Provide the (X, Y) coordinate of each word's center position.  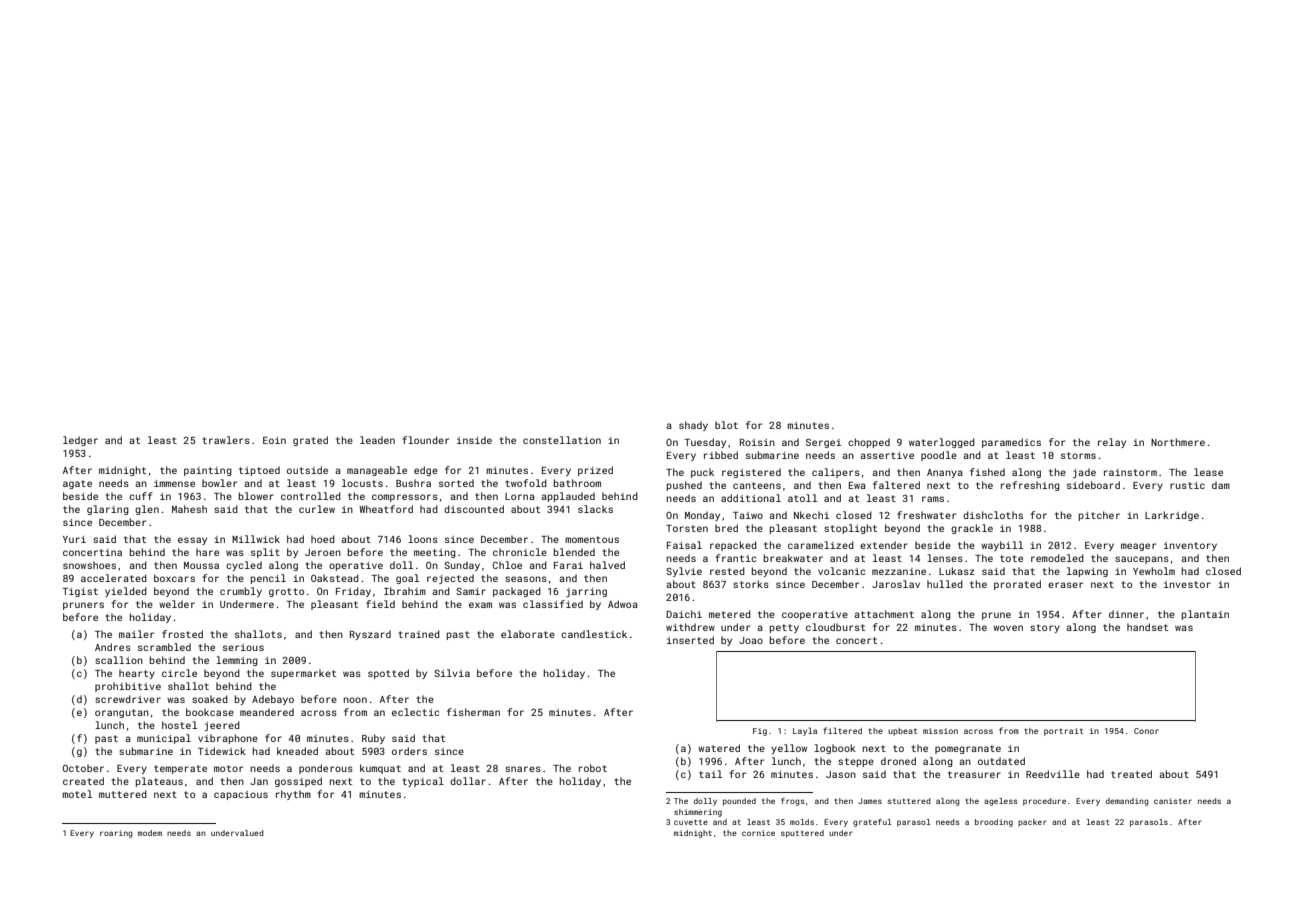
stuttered (909, 801)
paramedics (1011, 443)
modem (150, 833)
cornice (758, 833)
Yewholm (1154, 571)
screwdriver (128, 699)
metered (730, 614)
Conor (1146, 731)
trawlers (226, 440)
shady (693, 426)
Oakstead (335, 578)
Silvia (452, 673)
